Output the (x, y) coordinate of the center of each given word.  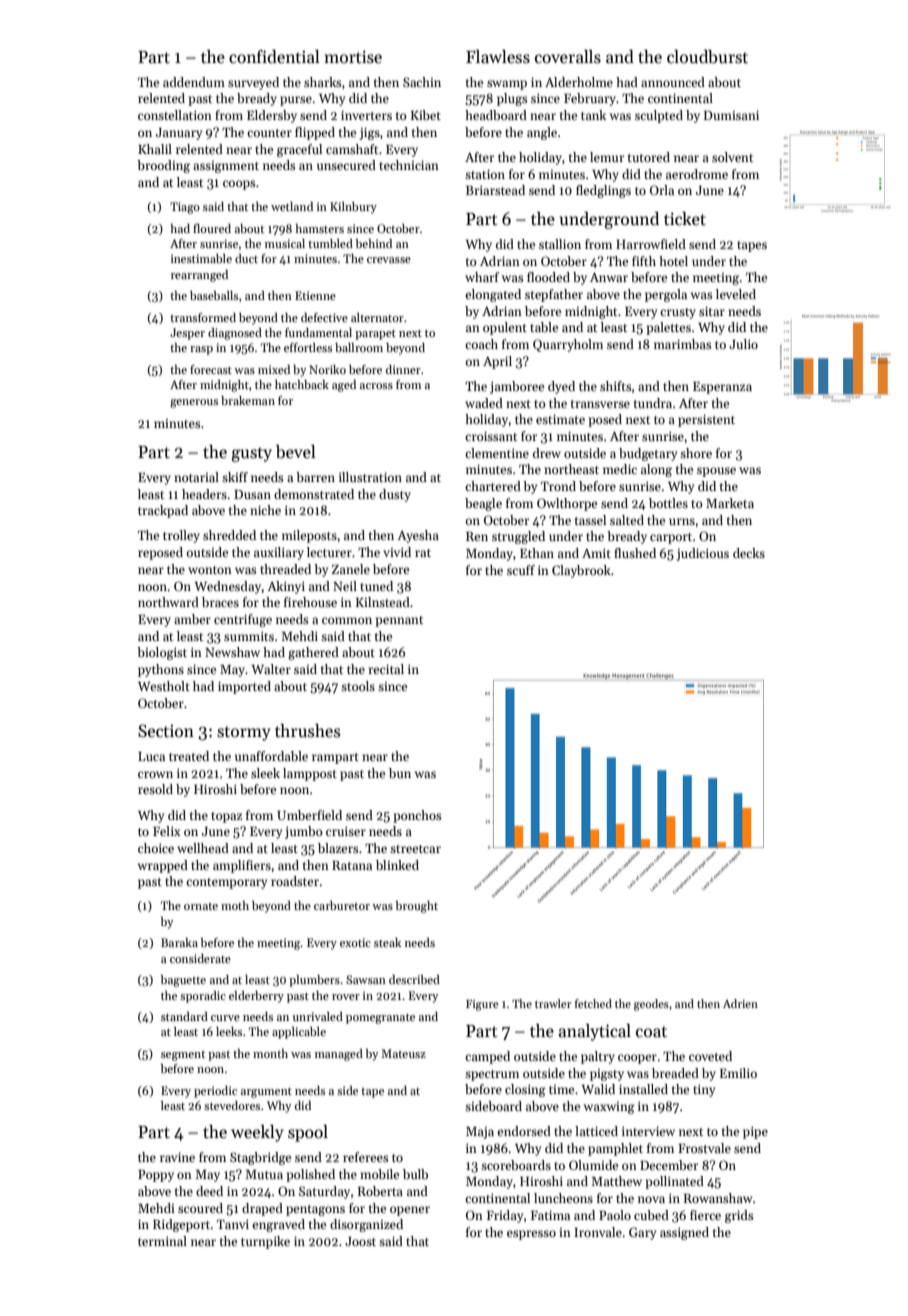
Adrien (740, 1003)
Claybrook (581, 571)
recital (386, 669)
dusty (395, 495)
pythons (161, 670)
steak (387, 942)
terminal (162, 1241)
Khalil (155, 149)
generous (194, 403)
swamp (507, 85)
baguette (183, 981)
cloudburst (707, 57)
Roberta (380, 1191)
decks (749, 553)
